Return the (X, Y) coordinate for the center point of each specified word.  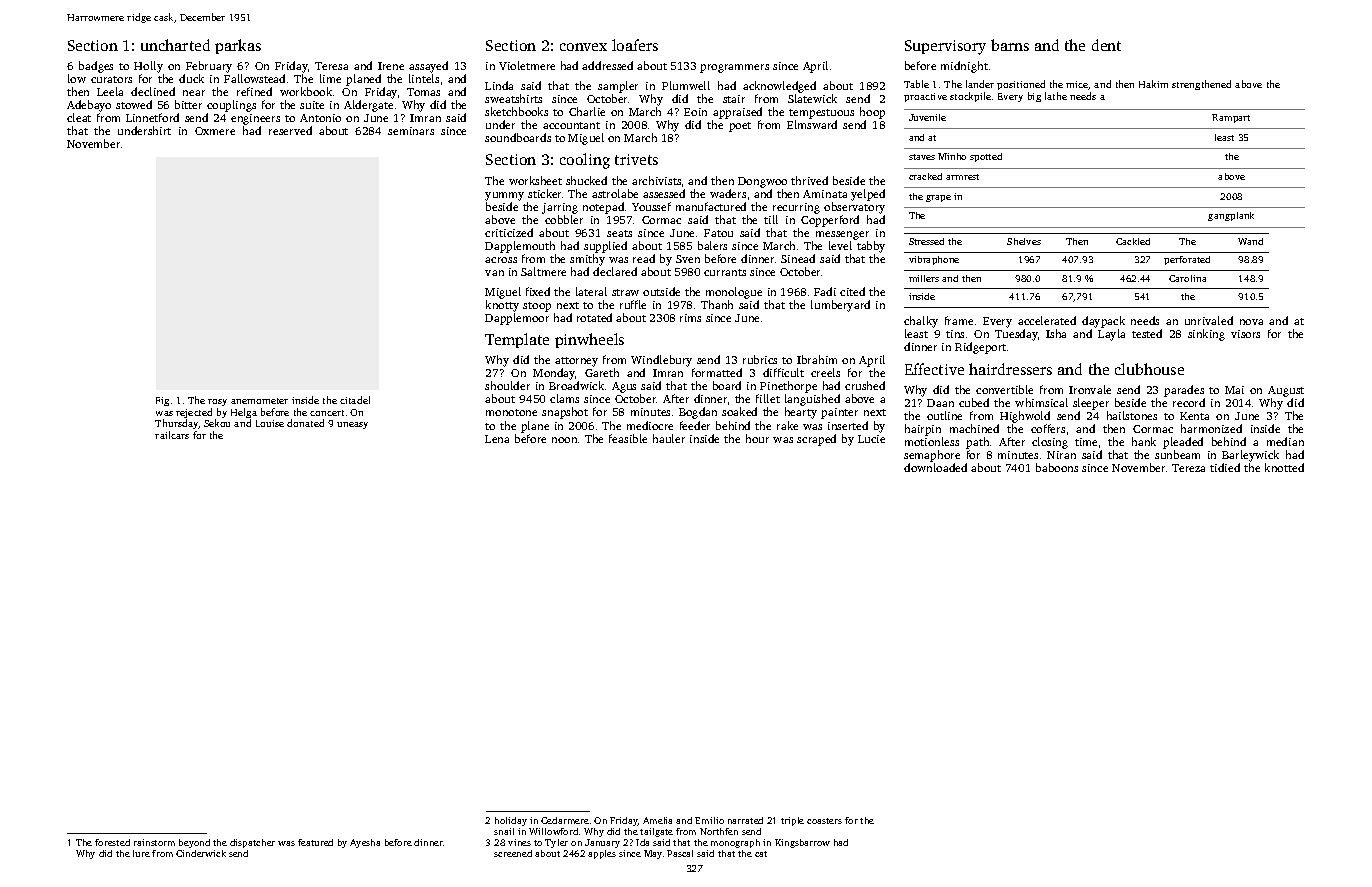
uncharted (175, 45)
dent (1106, 45)
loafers (635, 45)
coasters (824, 821)
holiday (511, 821)
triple (792, 821)
